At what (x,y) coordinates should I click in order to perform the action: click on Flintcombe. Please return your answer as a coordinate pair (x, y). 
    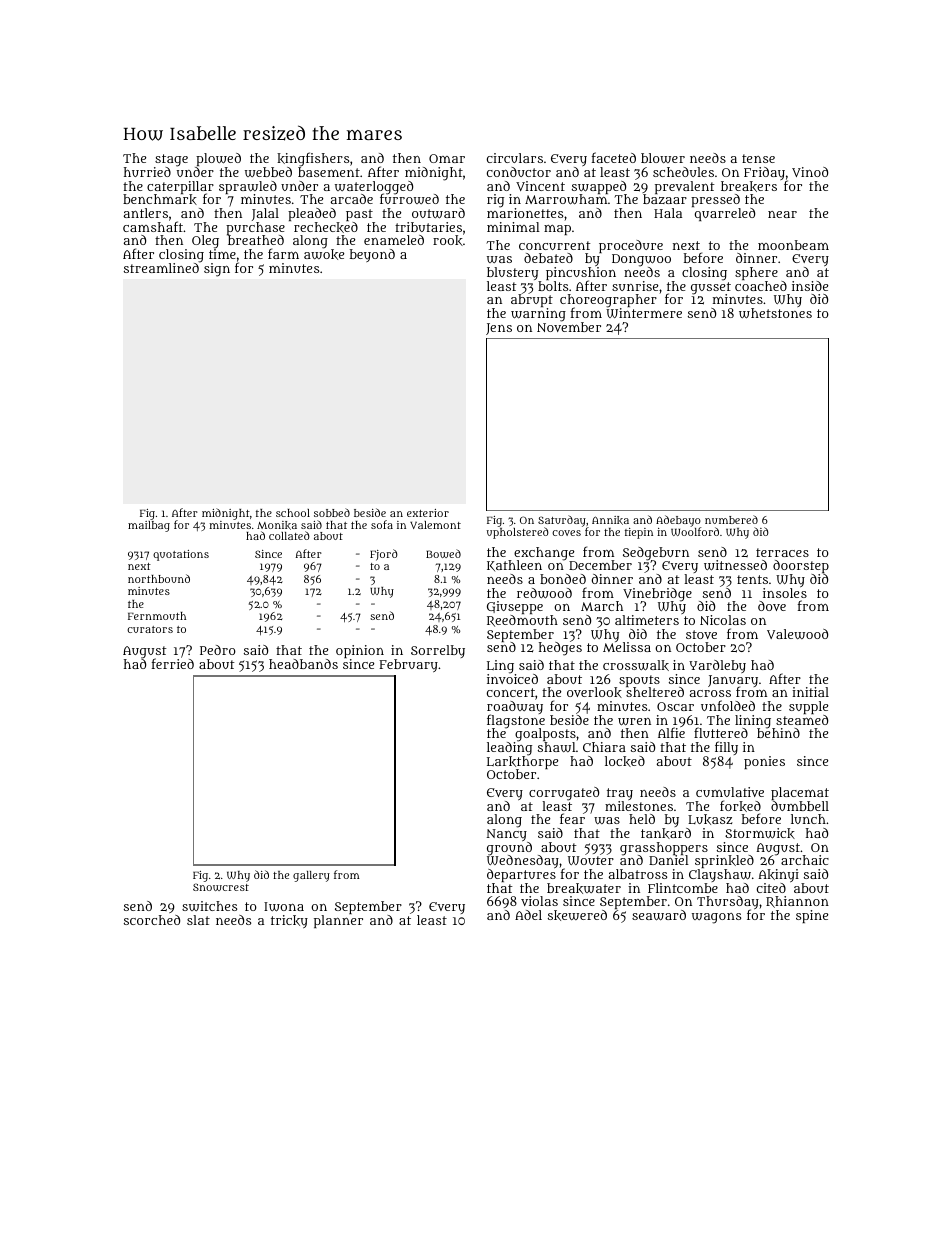
    Looking at the image, I should click on (683, 888).
